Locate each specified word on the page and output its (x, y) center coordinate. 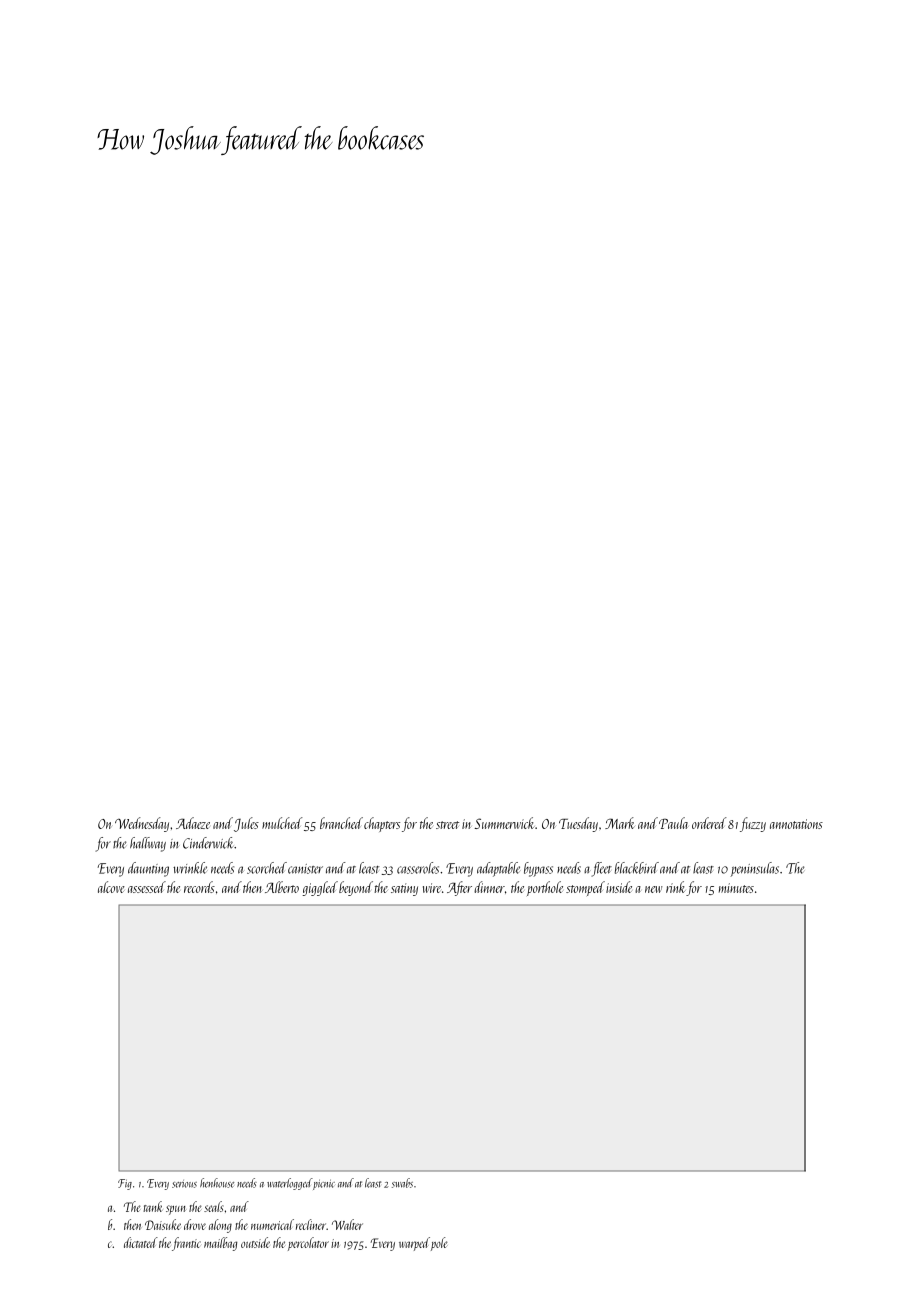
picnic (324, 1185)
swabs (402, 1183)
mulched (282, 823)
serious (184, 1184)
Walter (347, 1224)
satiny (404, 889)
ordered (709, 823)
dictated (141, 1242)
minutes (736, 888)
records (199, 887)
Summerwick (505, 823)
